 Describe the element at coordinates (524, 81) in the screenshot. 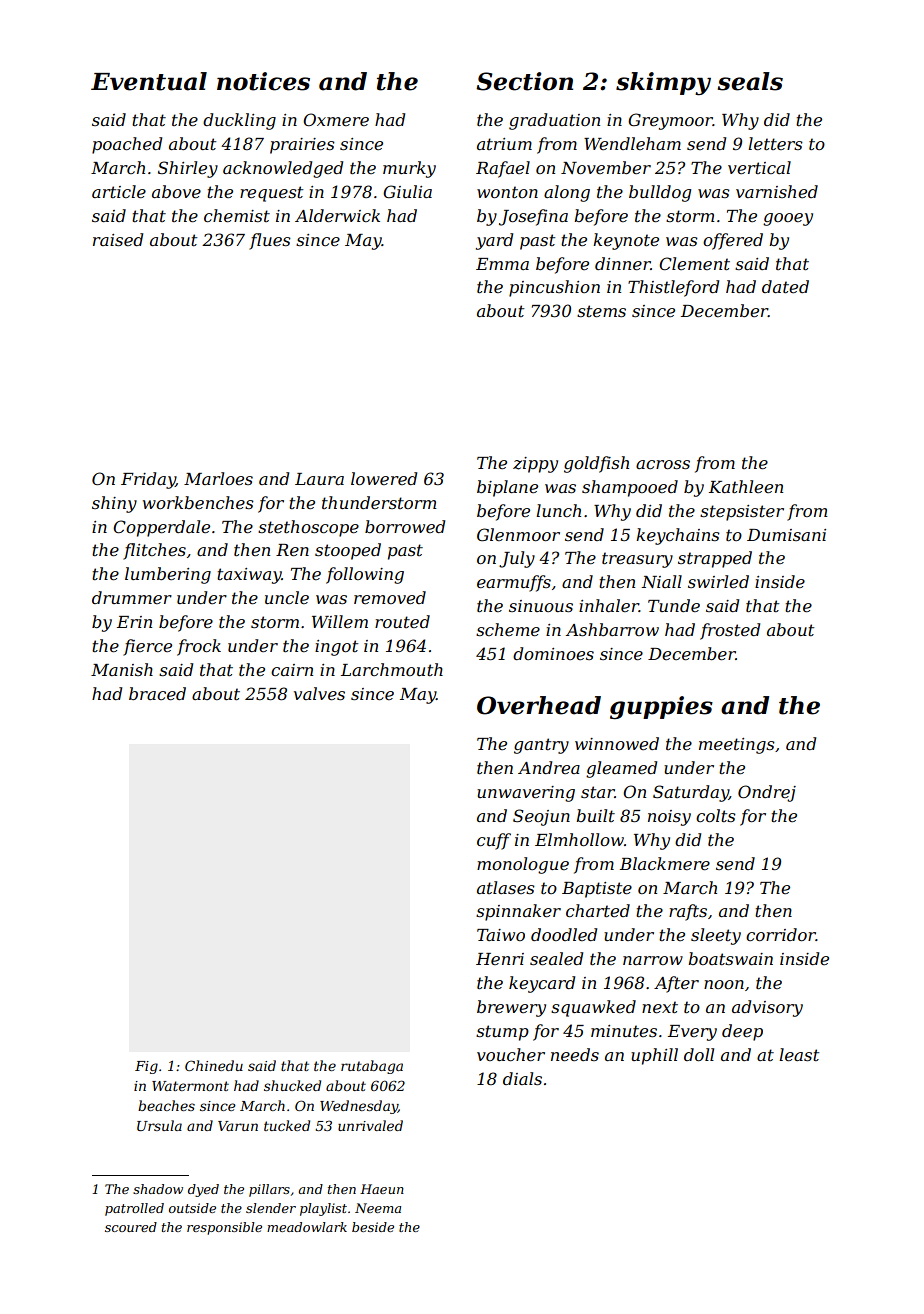

I see `Section` at that location.
